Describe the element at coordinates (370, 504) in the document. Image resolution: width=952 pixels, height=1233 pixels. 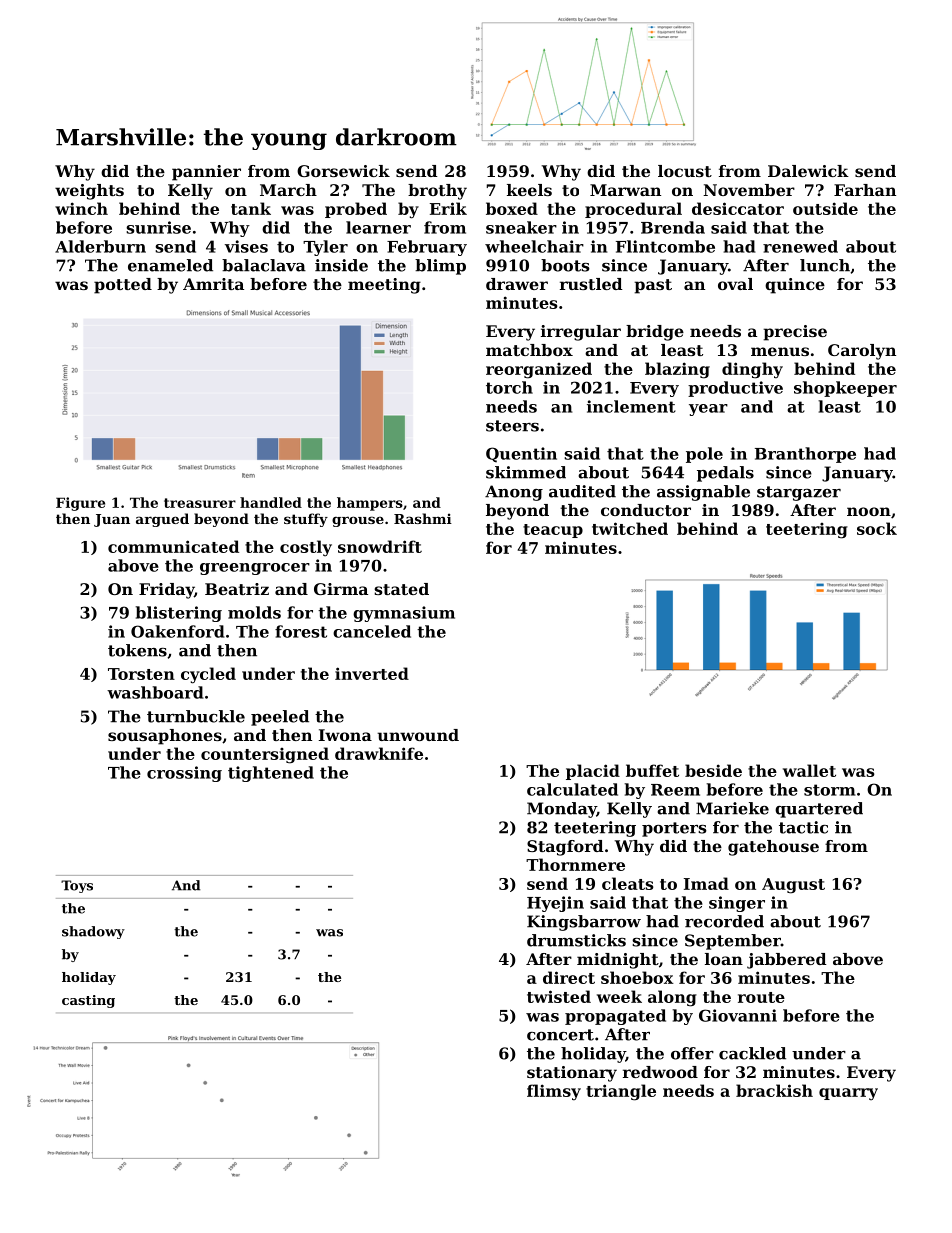
I see `hampers` at that location.
